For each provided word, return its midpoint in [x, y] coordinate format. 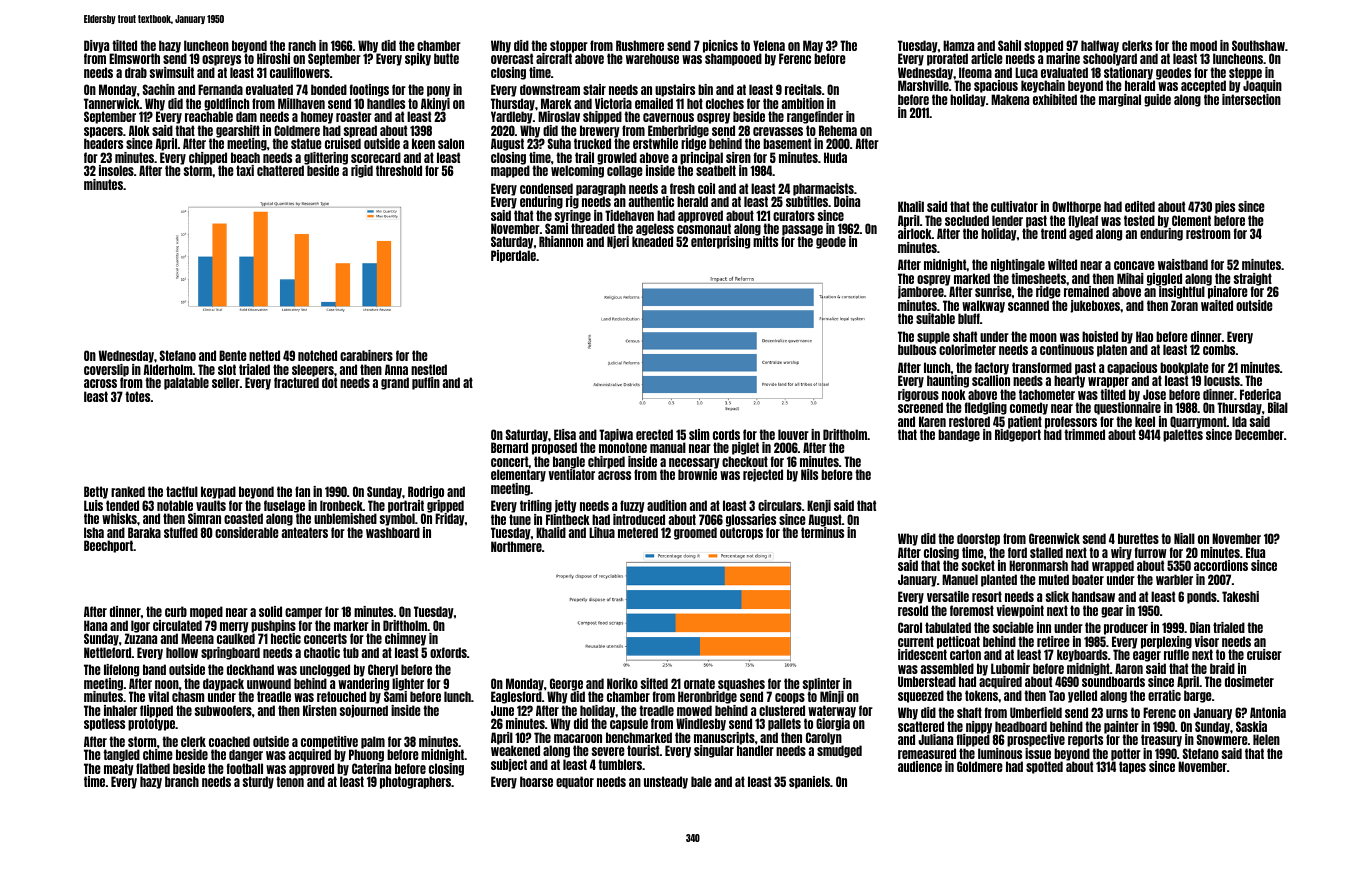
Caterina [371, 768]
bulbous [917, 350]
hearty [1069, 382]
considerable [247, 532]
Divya [96, 46]
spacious [996, 86]
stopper [569, 46]
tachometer [1047, 394]
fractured [296, 382]
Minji [832, 697]
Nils [809, 474]
